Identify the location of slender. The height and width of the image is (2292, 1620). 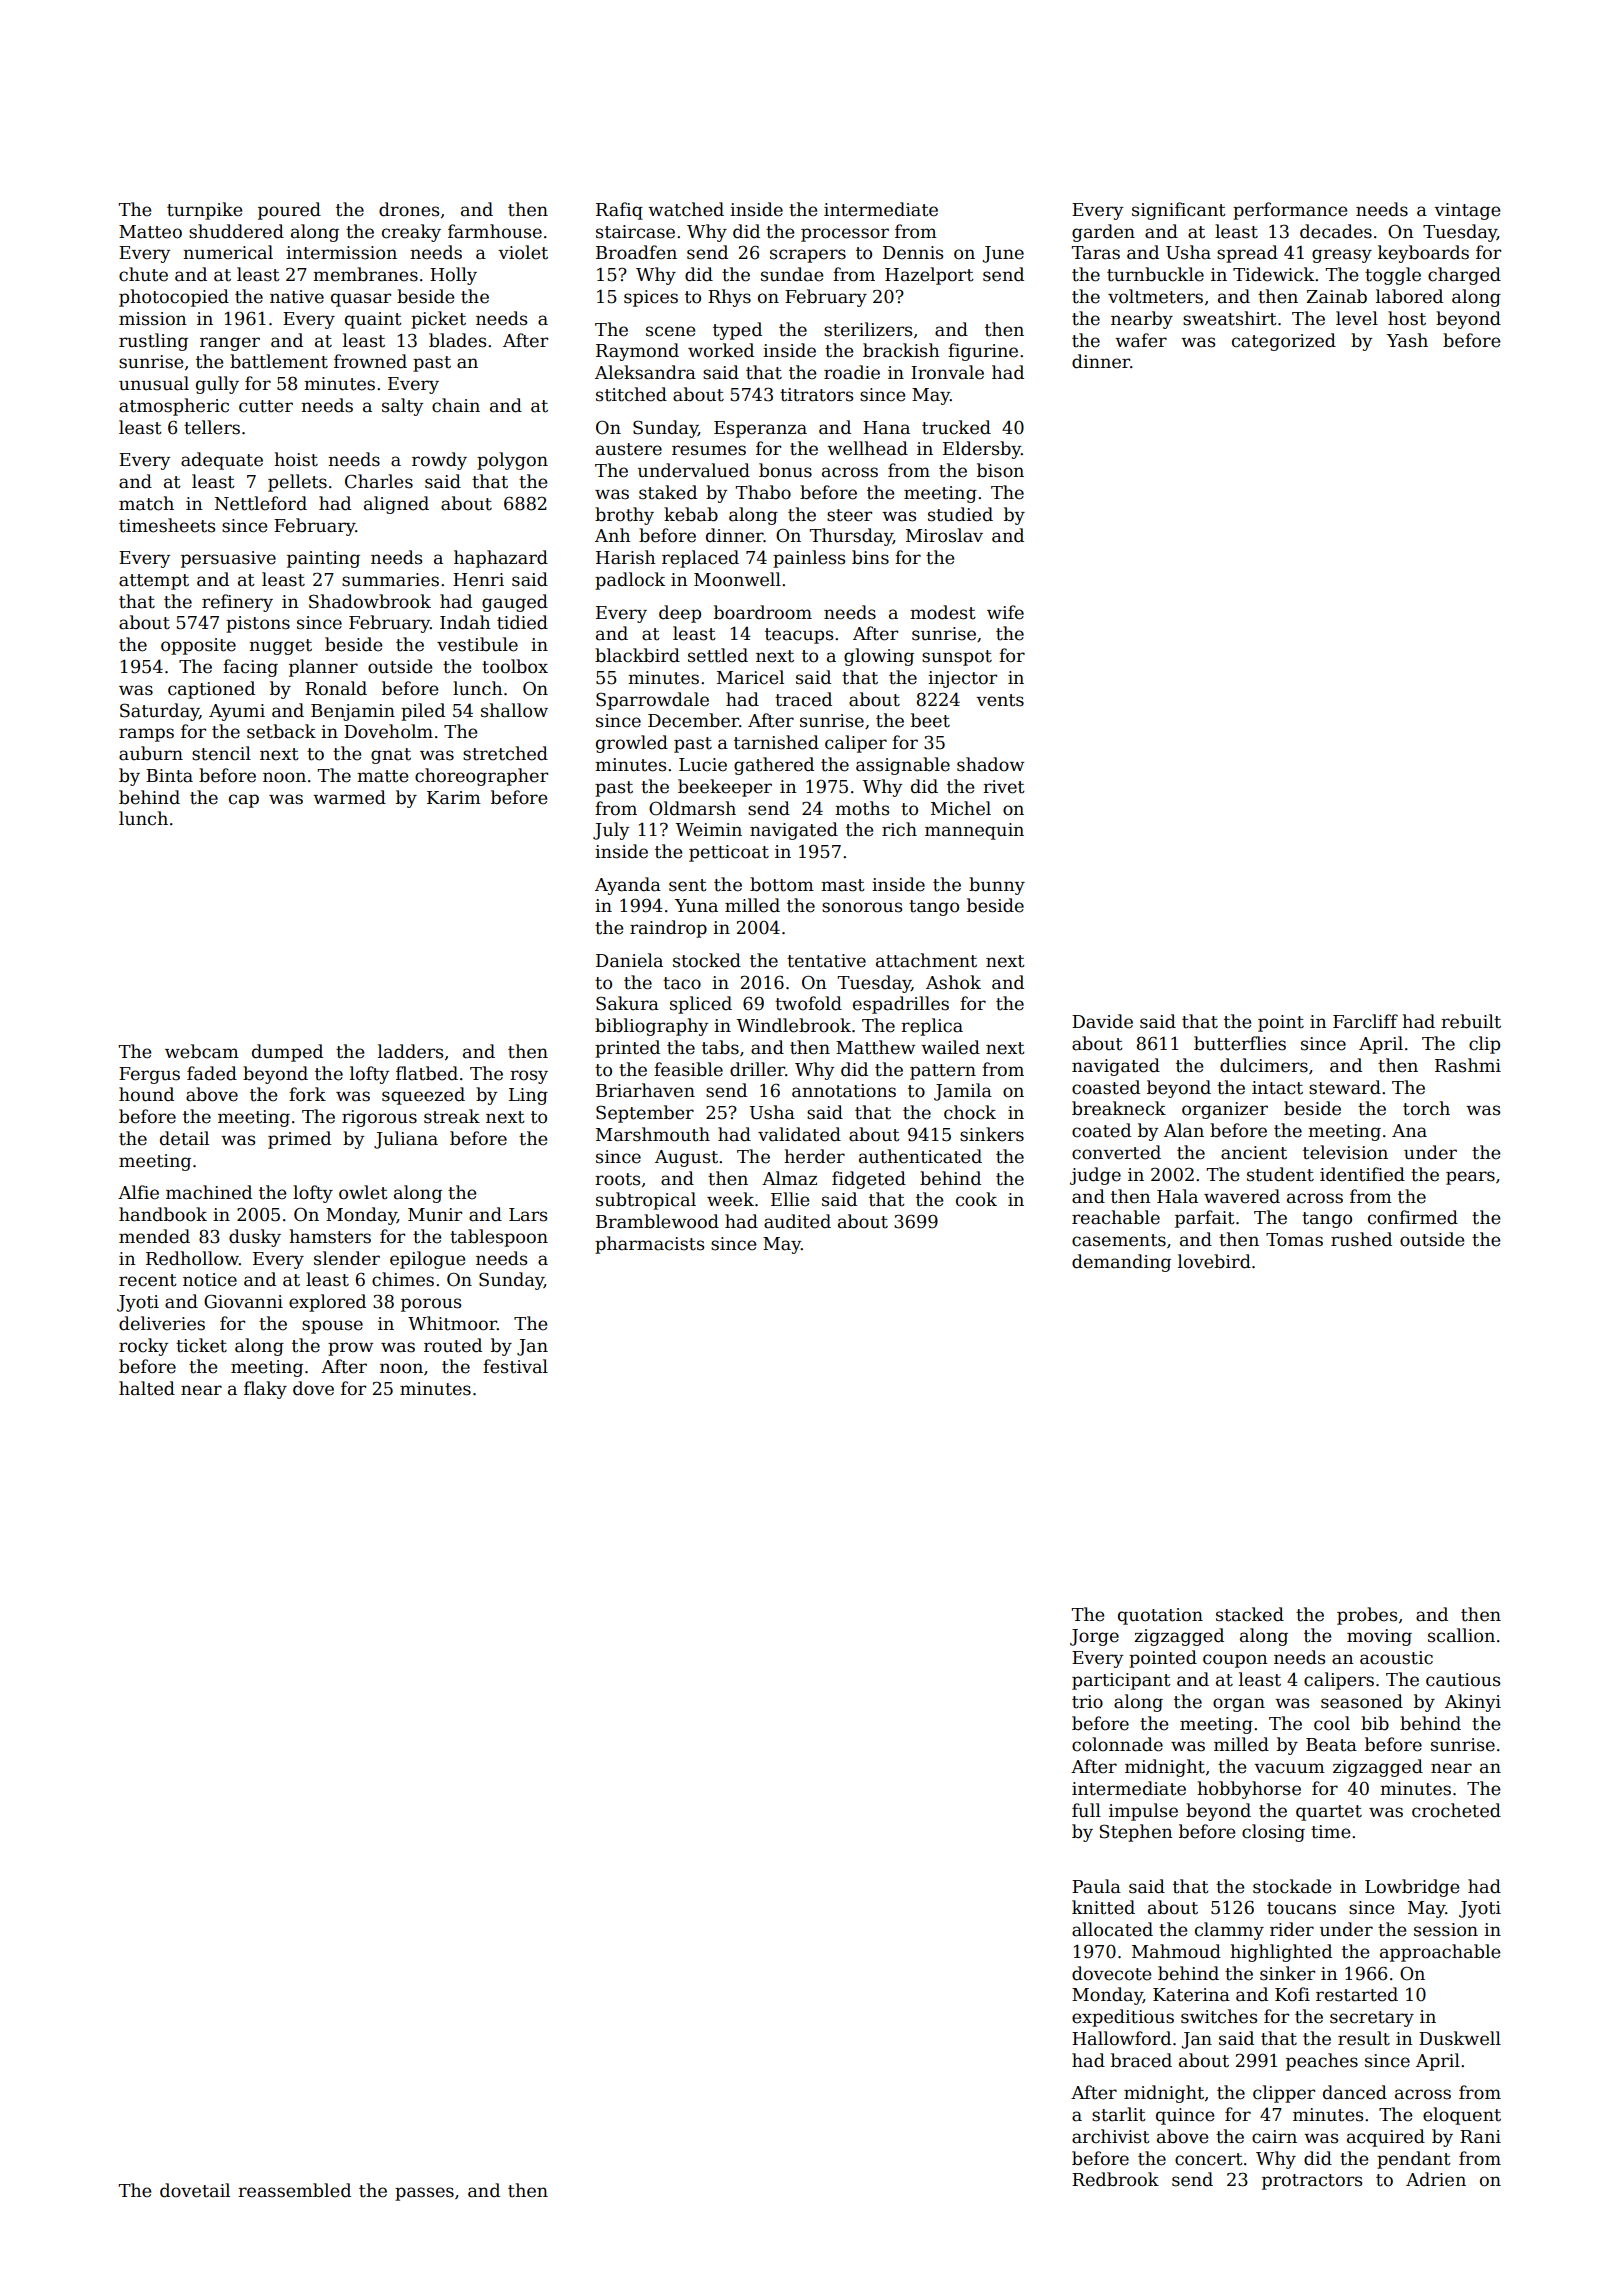
(347, 1258).
